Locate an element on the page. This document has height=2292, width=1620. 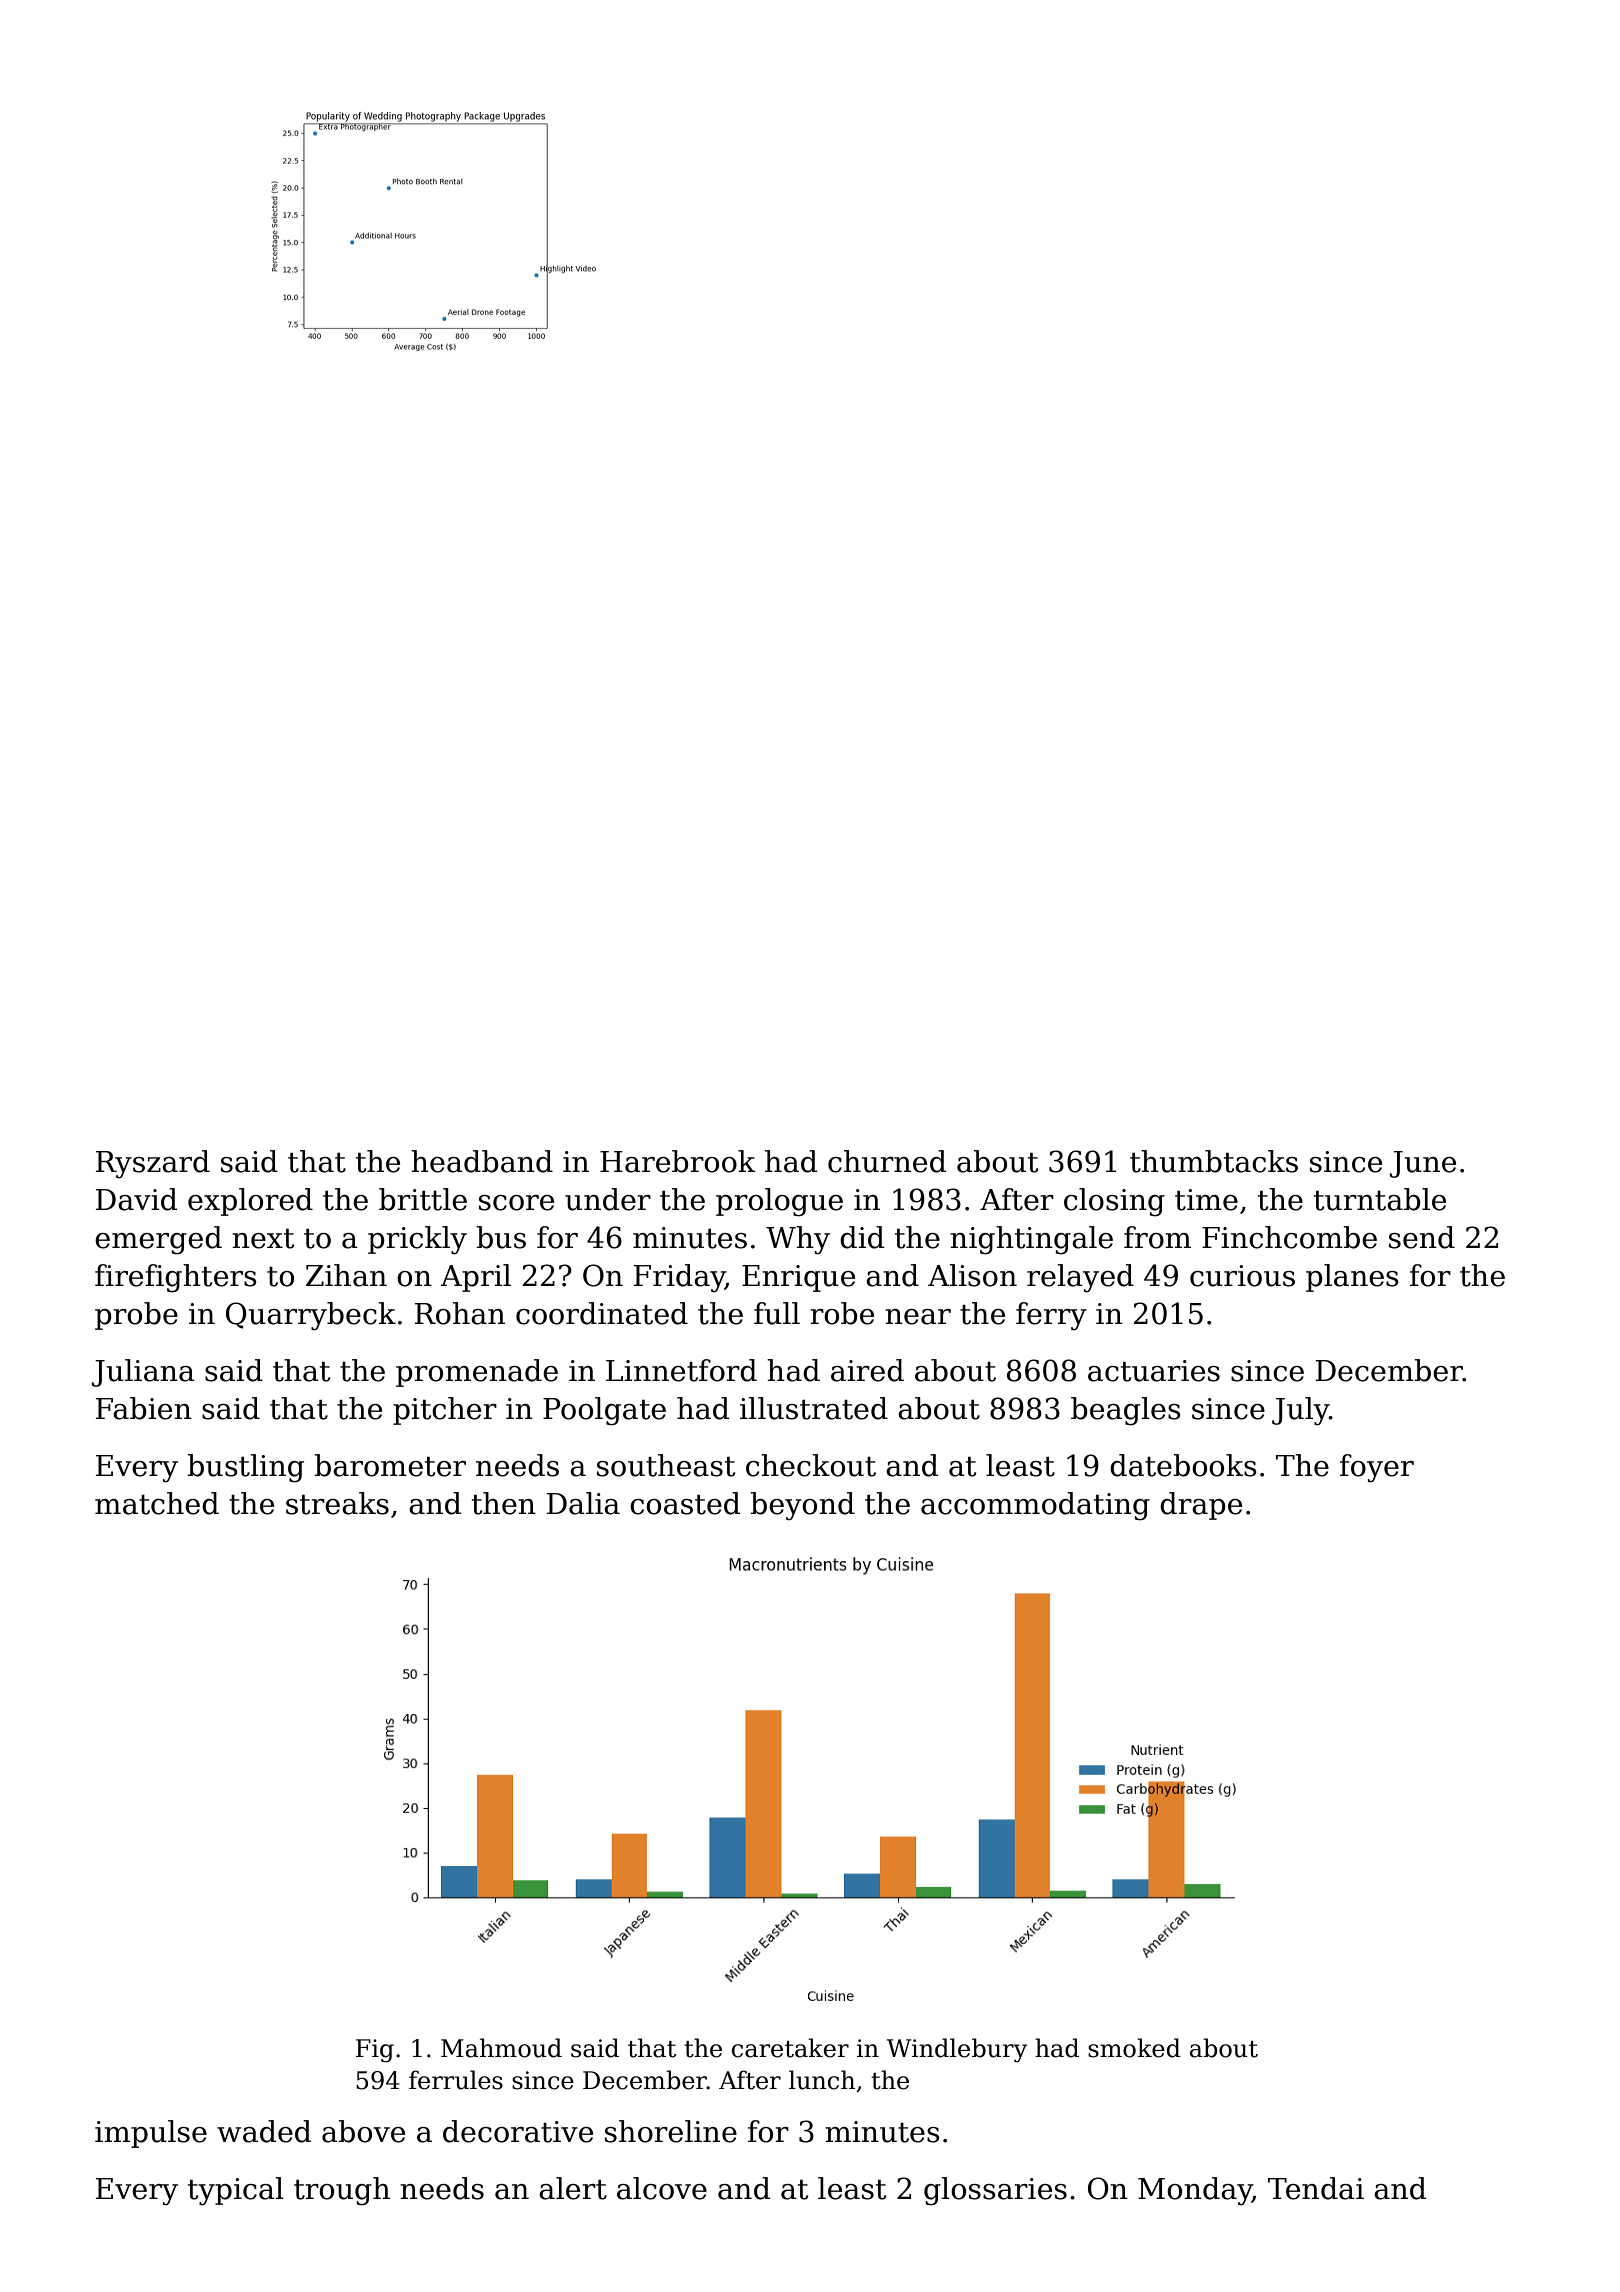
beyond is located at coordinates (802, 1506).
